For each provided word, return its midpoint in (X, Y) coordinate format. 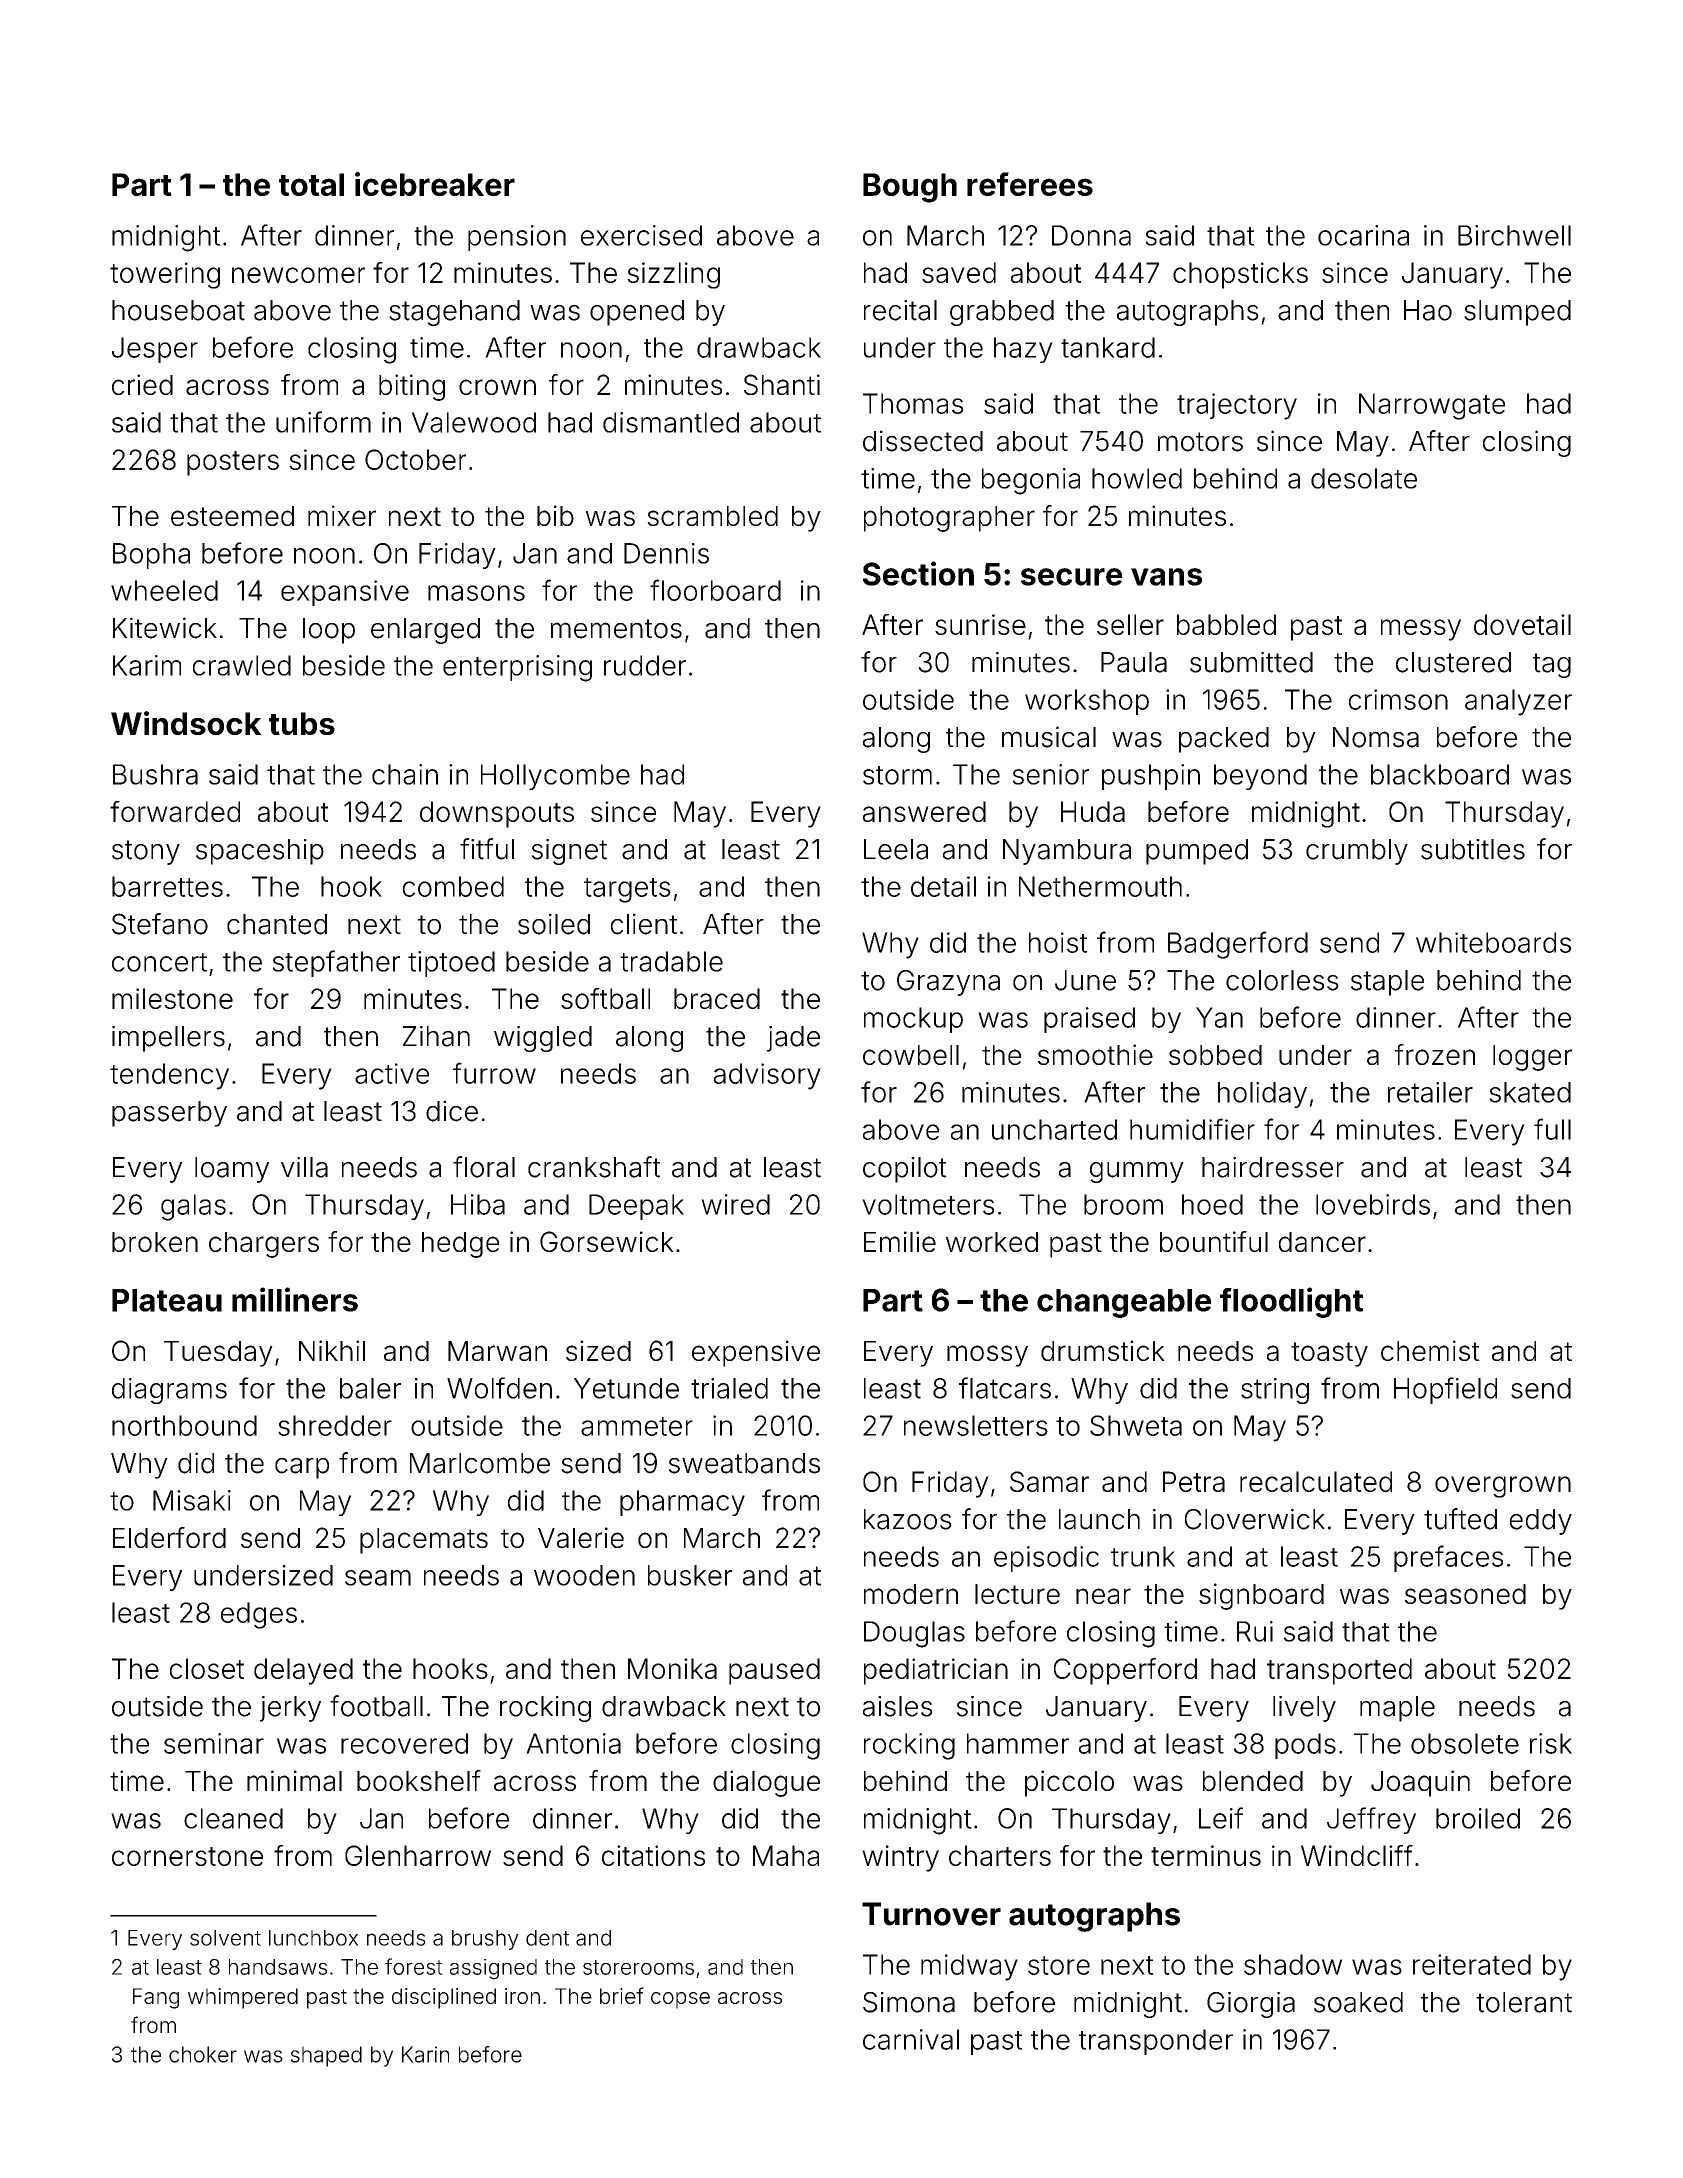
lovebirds (1373, 1204)
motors (1200, 442)
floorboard (715, 590)
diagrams (169, 1391)
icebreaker (435, 184)
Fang (156, 1998)
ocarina (1363, 235)
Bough (910, 188)
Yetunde (626, 1388)
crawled (242, 665)
